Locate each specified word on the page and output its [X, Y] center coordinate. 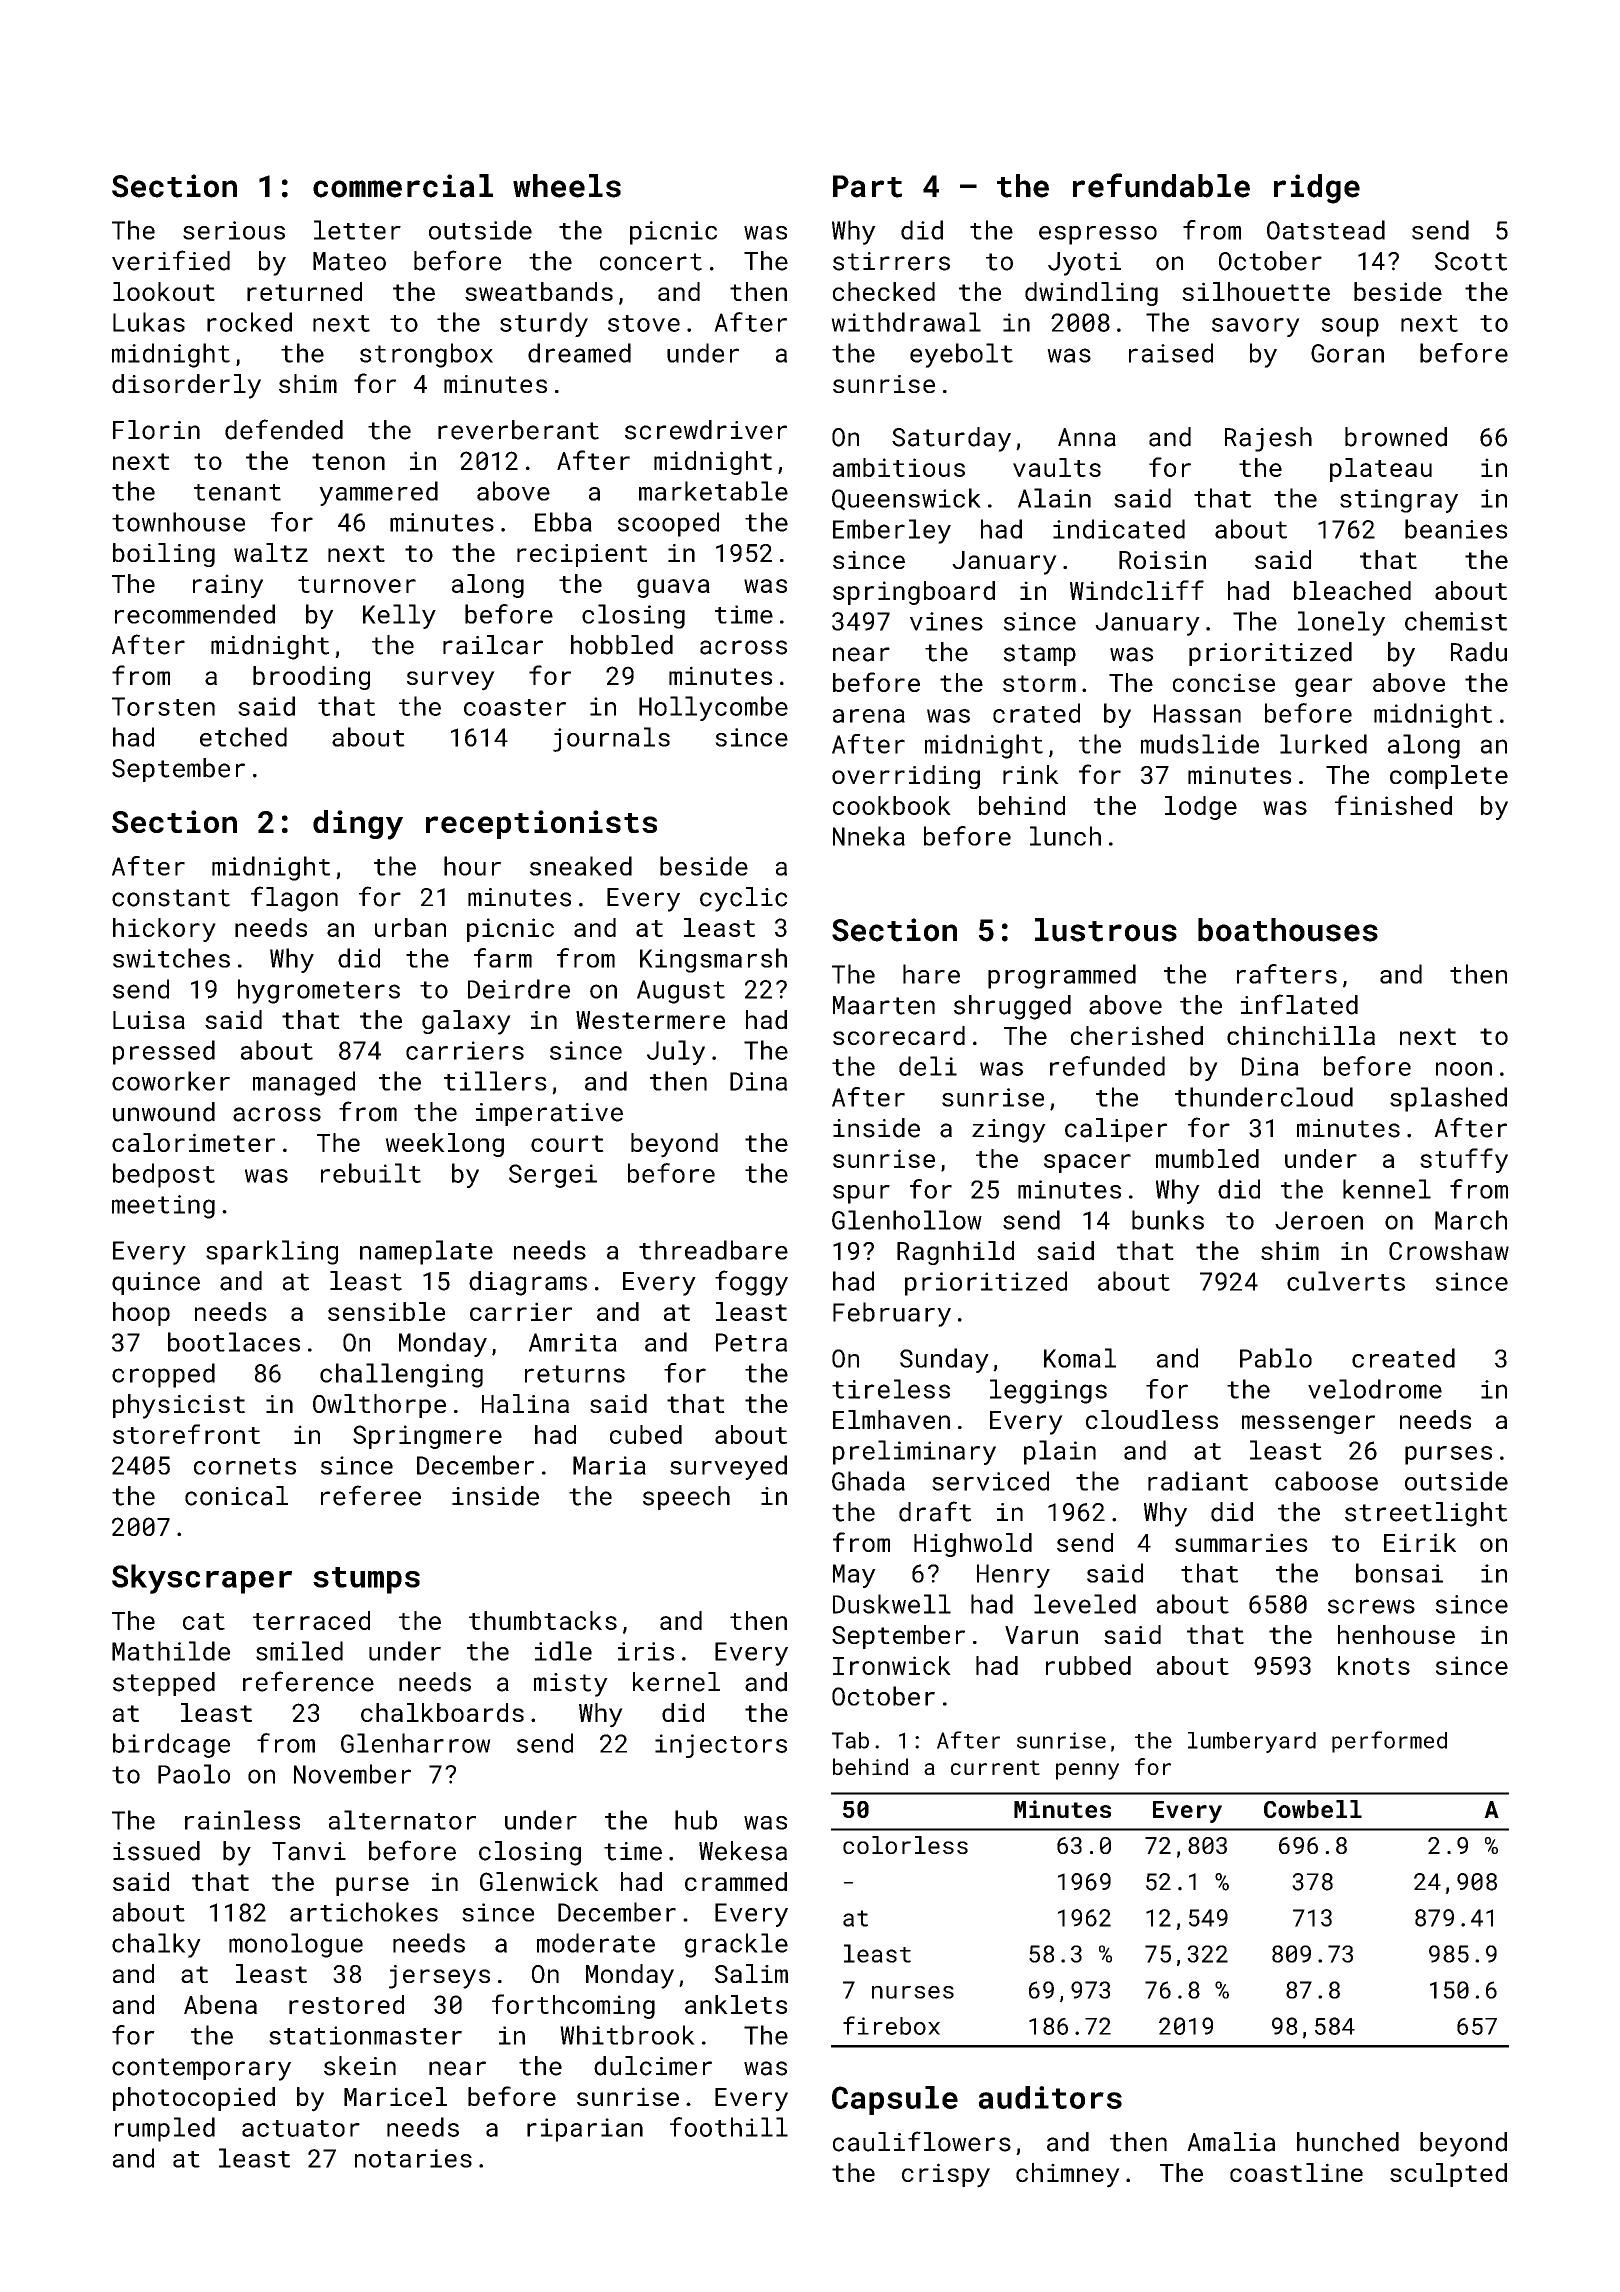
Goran [1347, 353]
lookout [164, 291]
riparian [585, 2130]
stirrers [891, 261]
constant [171, 898]
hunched [1348, 2142]
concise [1224, 682]
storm [1039, 683]
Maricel [395, 2096]
